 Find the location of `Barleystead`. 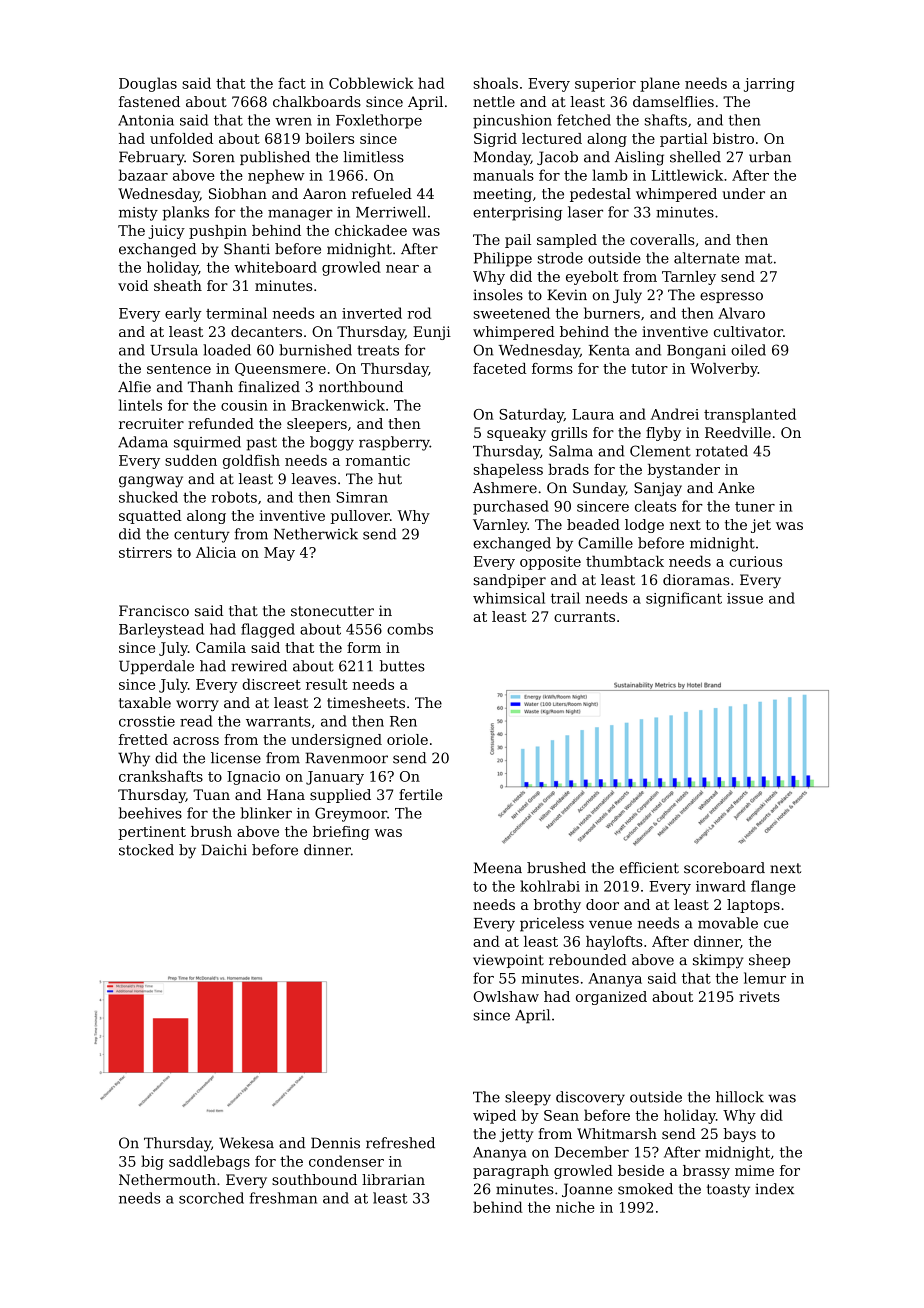

Barleystead is located at coordinates (161, 630).
